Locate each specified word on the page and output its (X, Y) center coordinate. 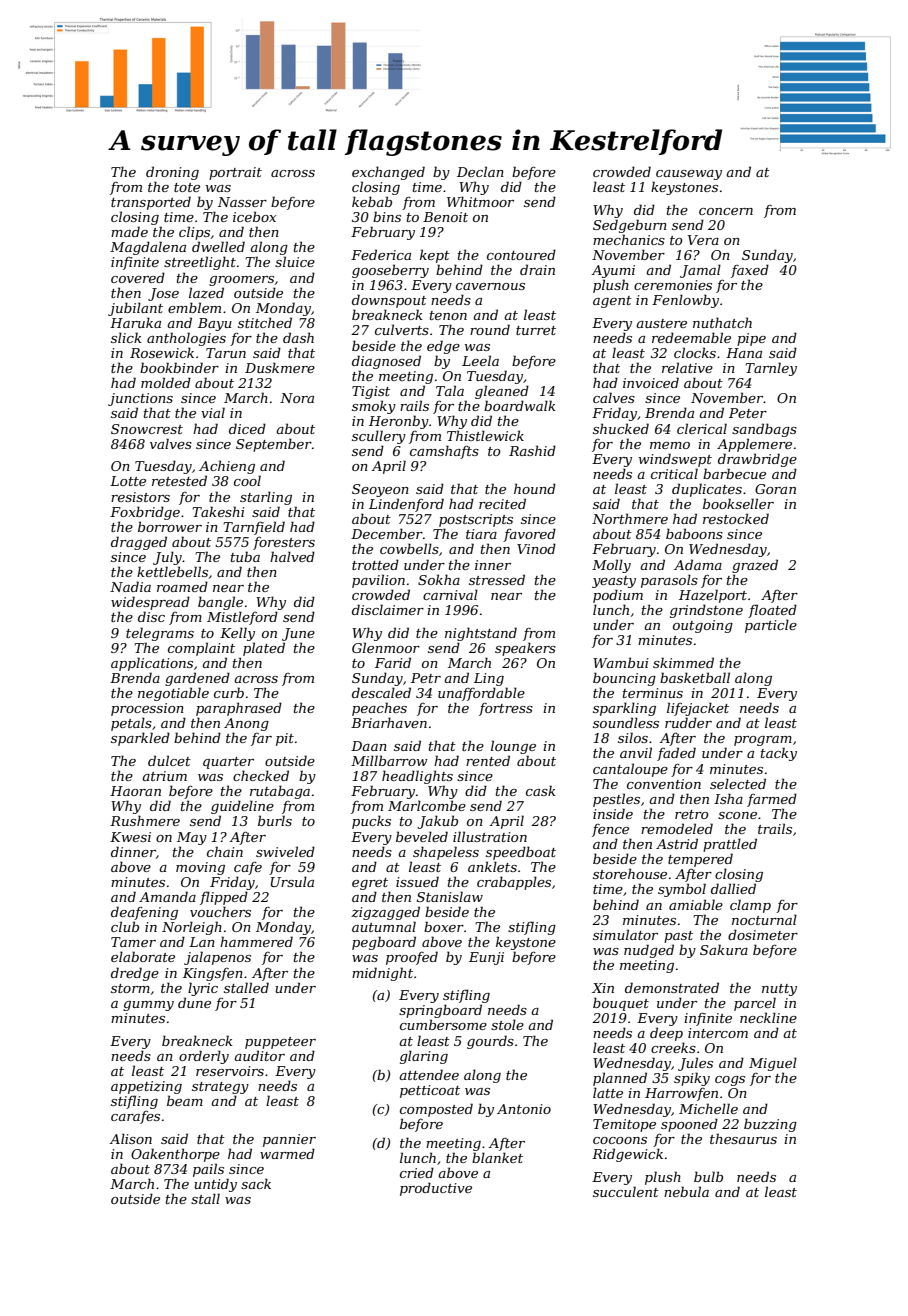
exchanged (388, 173)
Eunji (486, 958)
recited (502, 503)
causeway (689, 175)
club (125, 926)
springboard (440, 1011)
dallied (733, 888)
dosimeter (763, 934)
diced (247, 428)
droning (172, 173)
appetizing (146, 1087)
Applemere (754, 445)
